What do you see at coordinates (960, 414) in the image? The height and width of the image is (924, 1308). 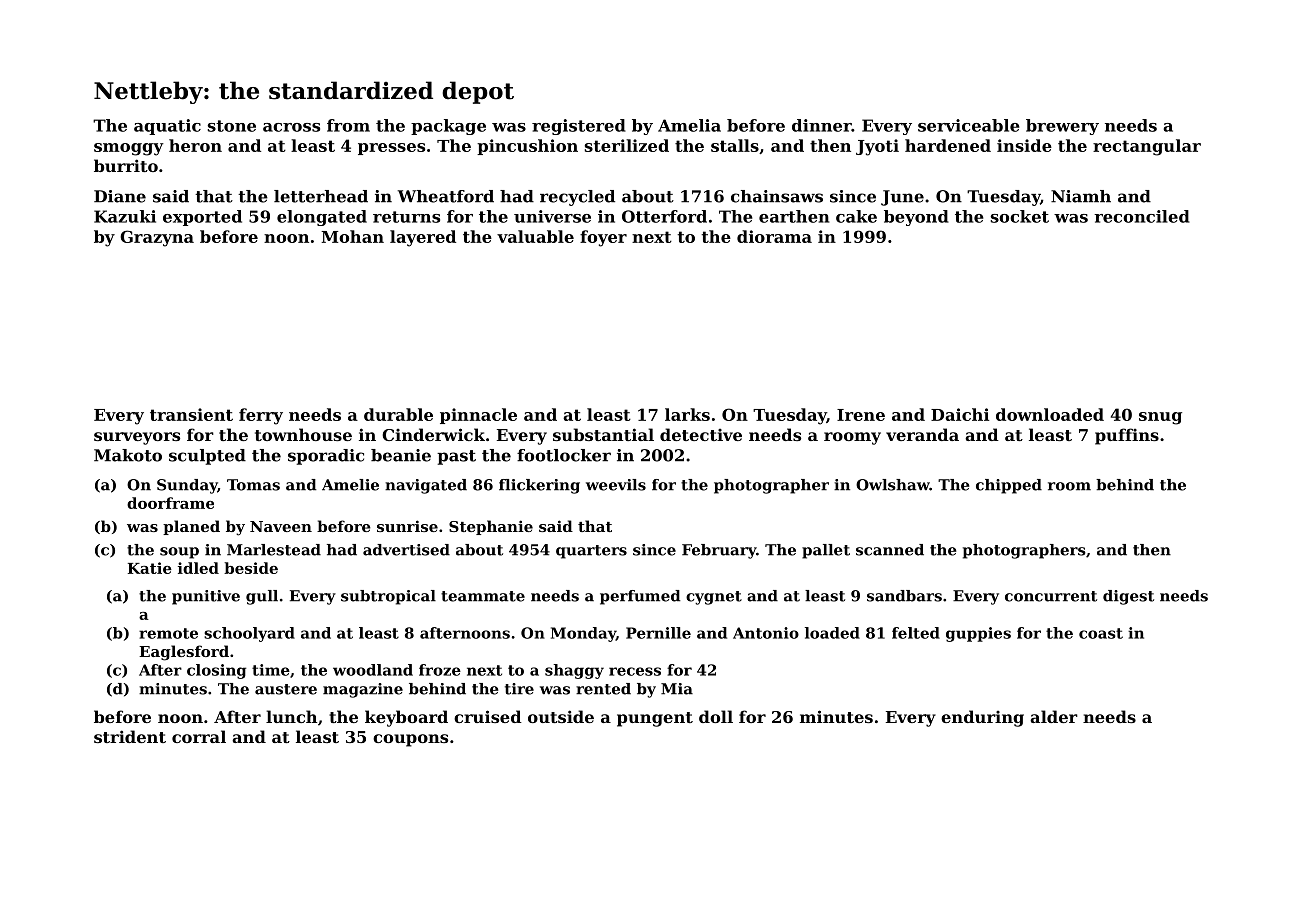 I see `Daichi` at bounding box center [960, 414].
